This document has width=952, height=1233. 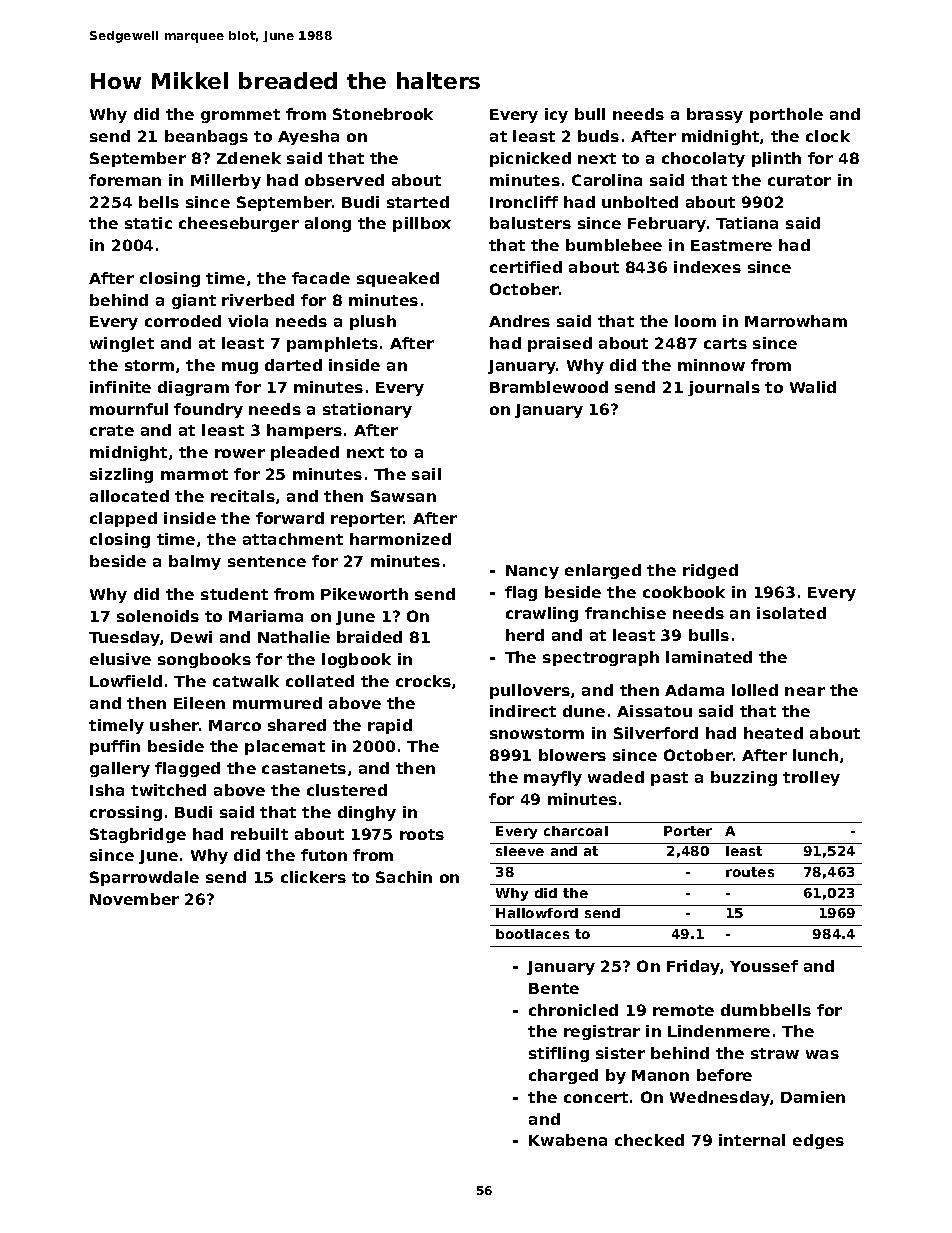 I want to click on November, so click(x=134, y=899).
